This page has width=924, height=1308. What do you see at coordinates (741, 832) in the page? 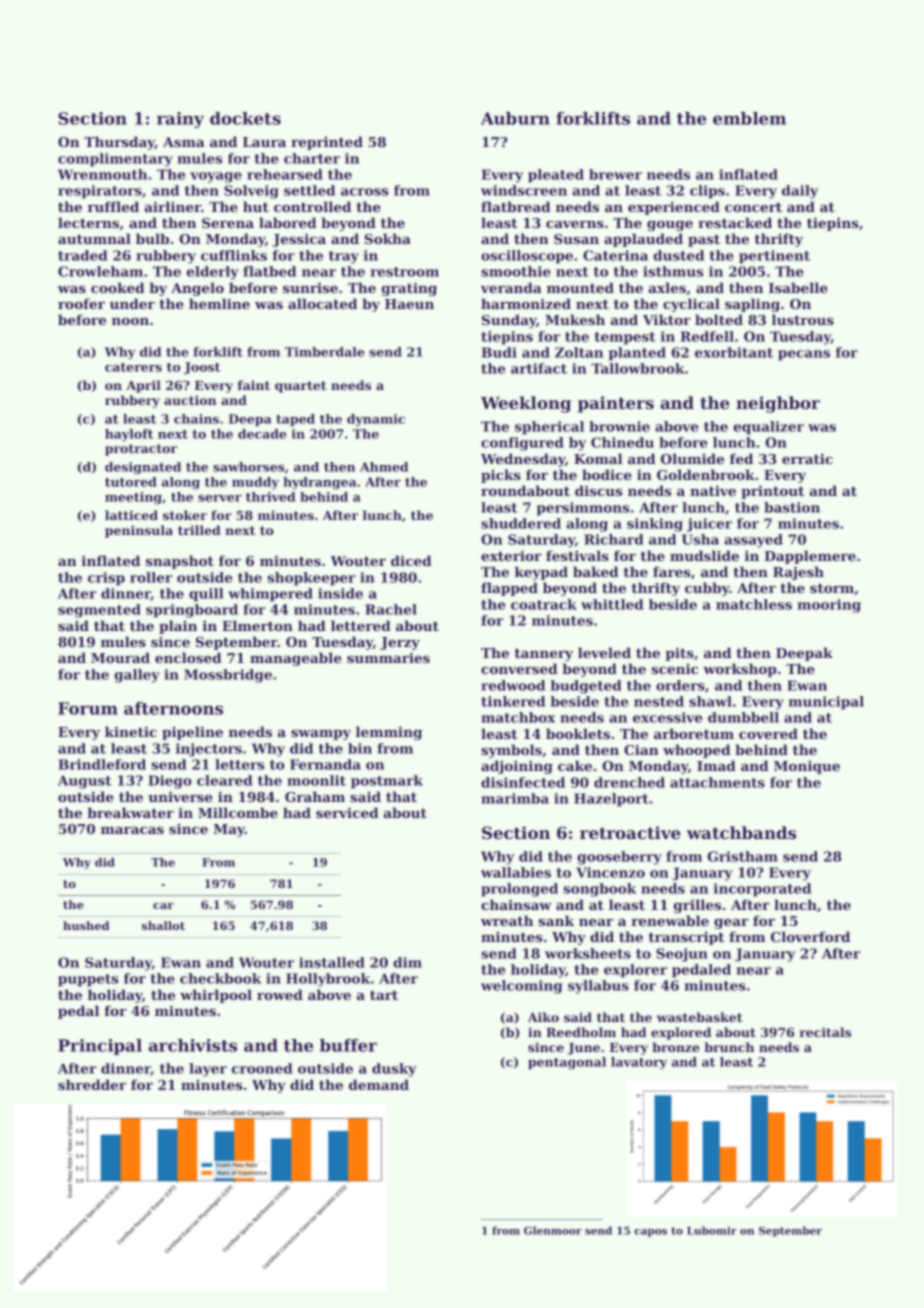
I see `watchbands` at bounding box center [741, 832].
